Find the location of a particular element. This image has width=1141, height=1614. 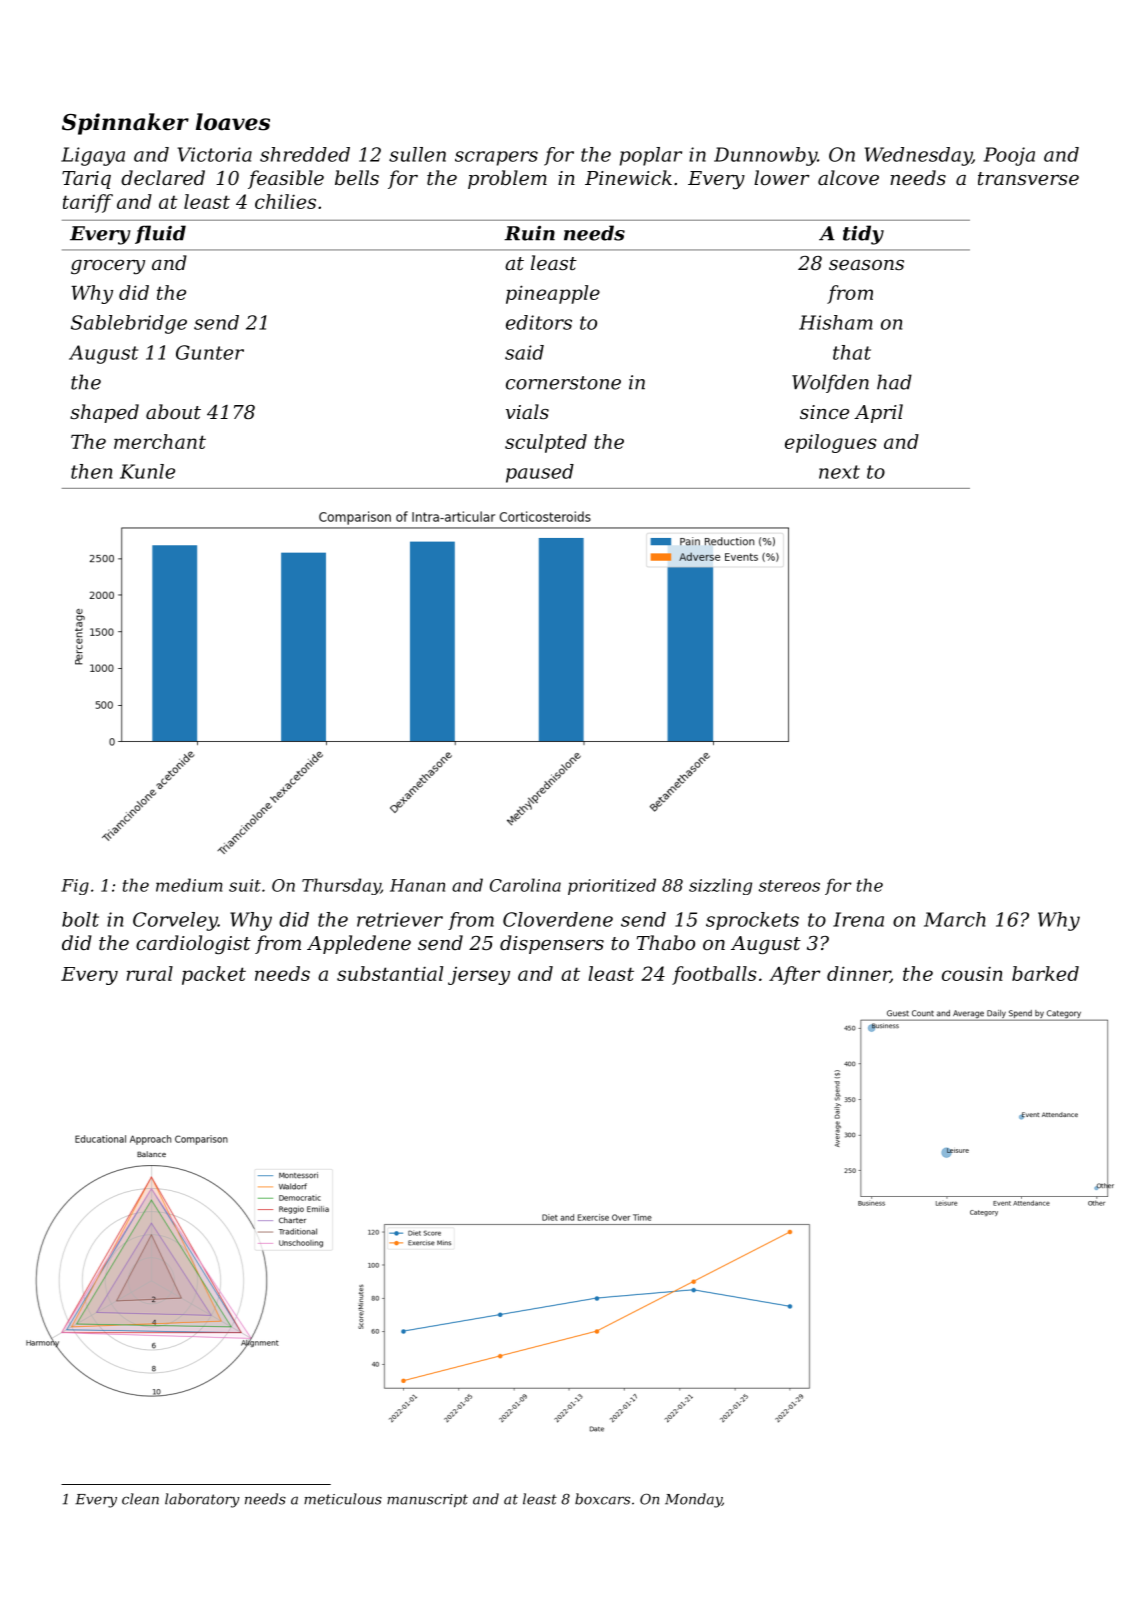

boxcars is located at coordinates (602, 1499).
